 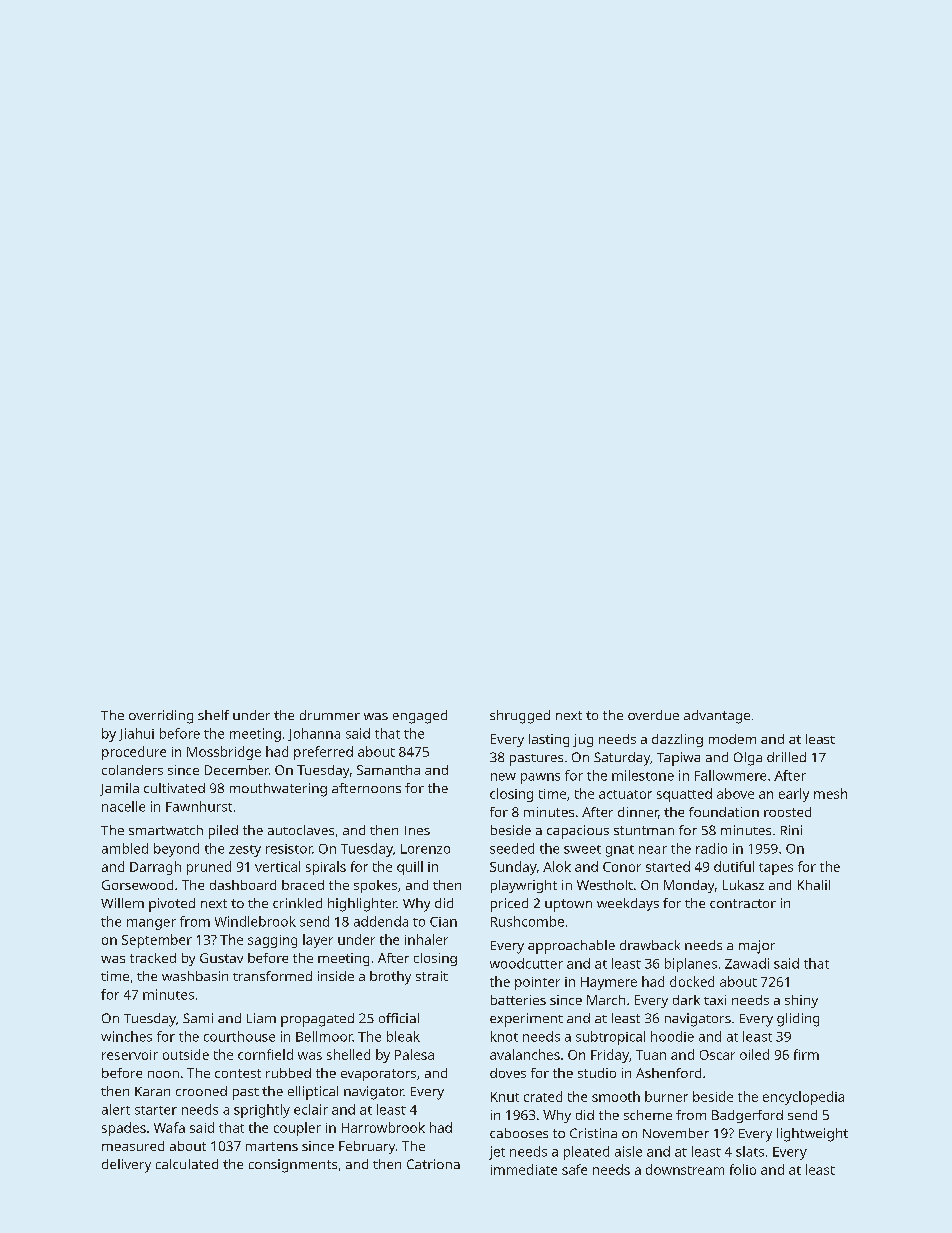 I want to click on immediate, so click(x=524, y=1169).
